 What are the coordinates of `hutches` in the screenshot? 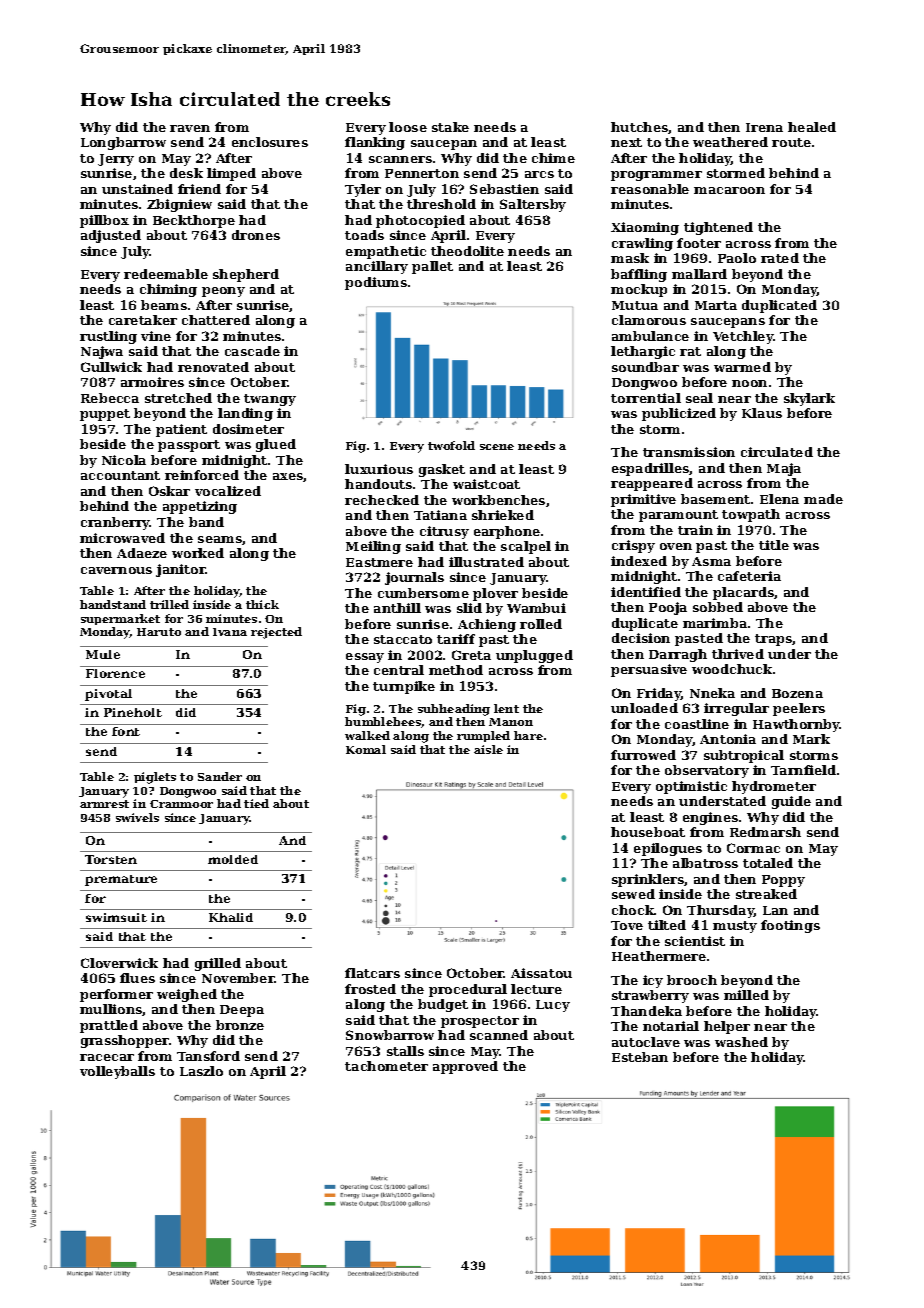 It's located at (639, 127).
